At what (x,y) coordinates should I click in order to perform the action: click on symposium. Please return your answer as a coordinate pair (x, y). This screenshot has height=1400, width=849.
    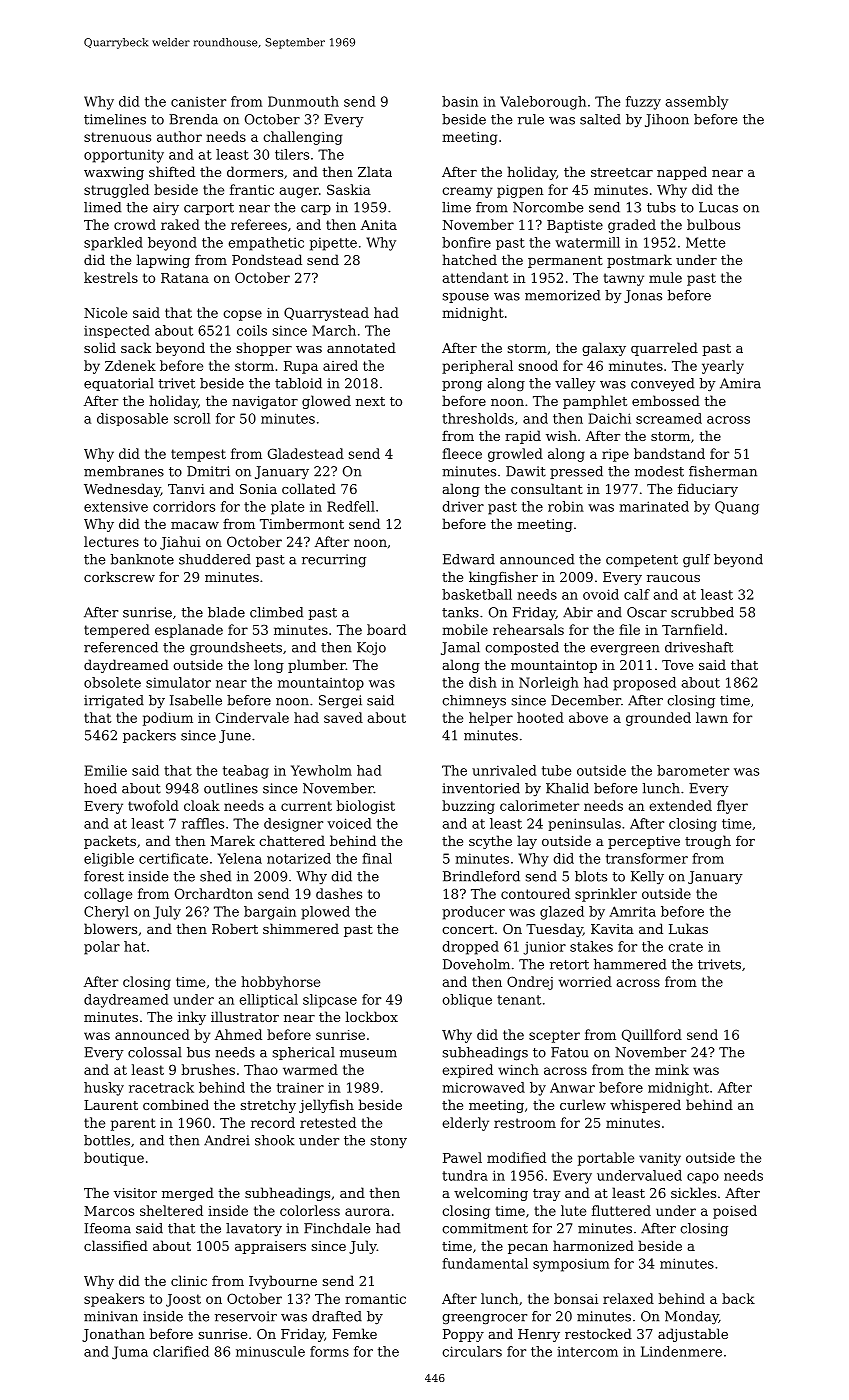
    Looking at the image, I should click on (571, 1265).
